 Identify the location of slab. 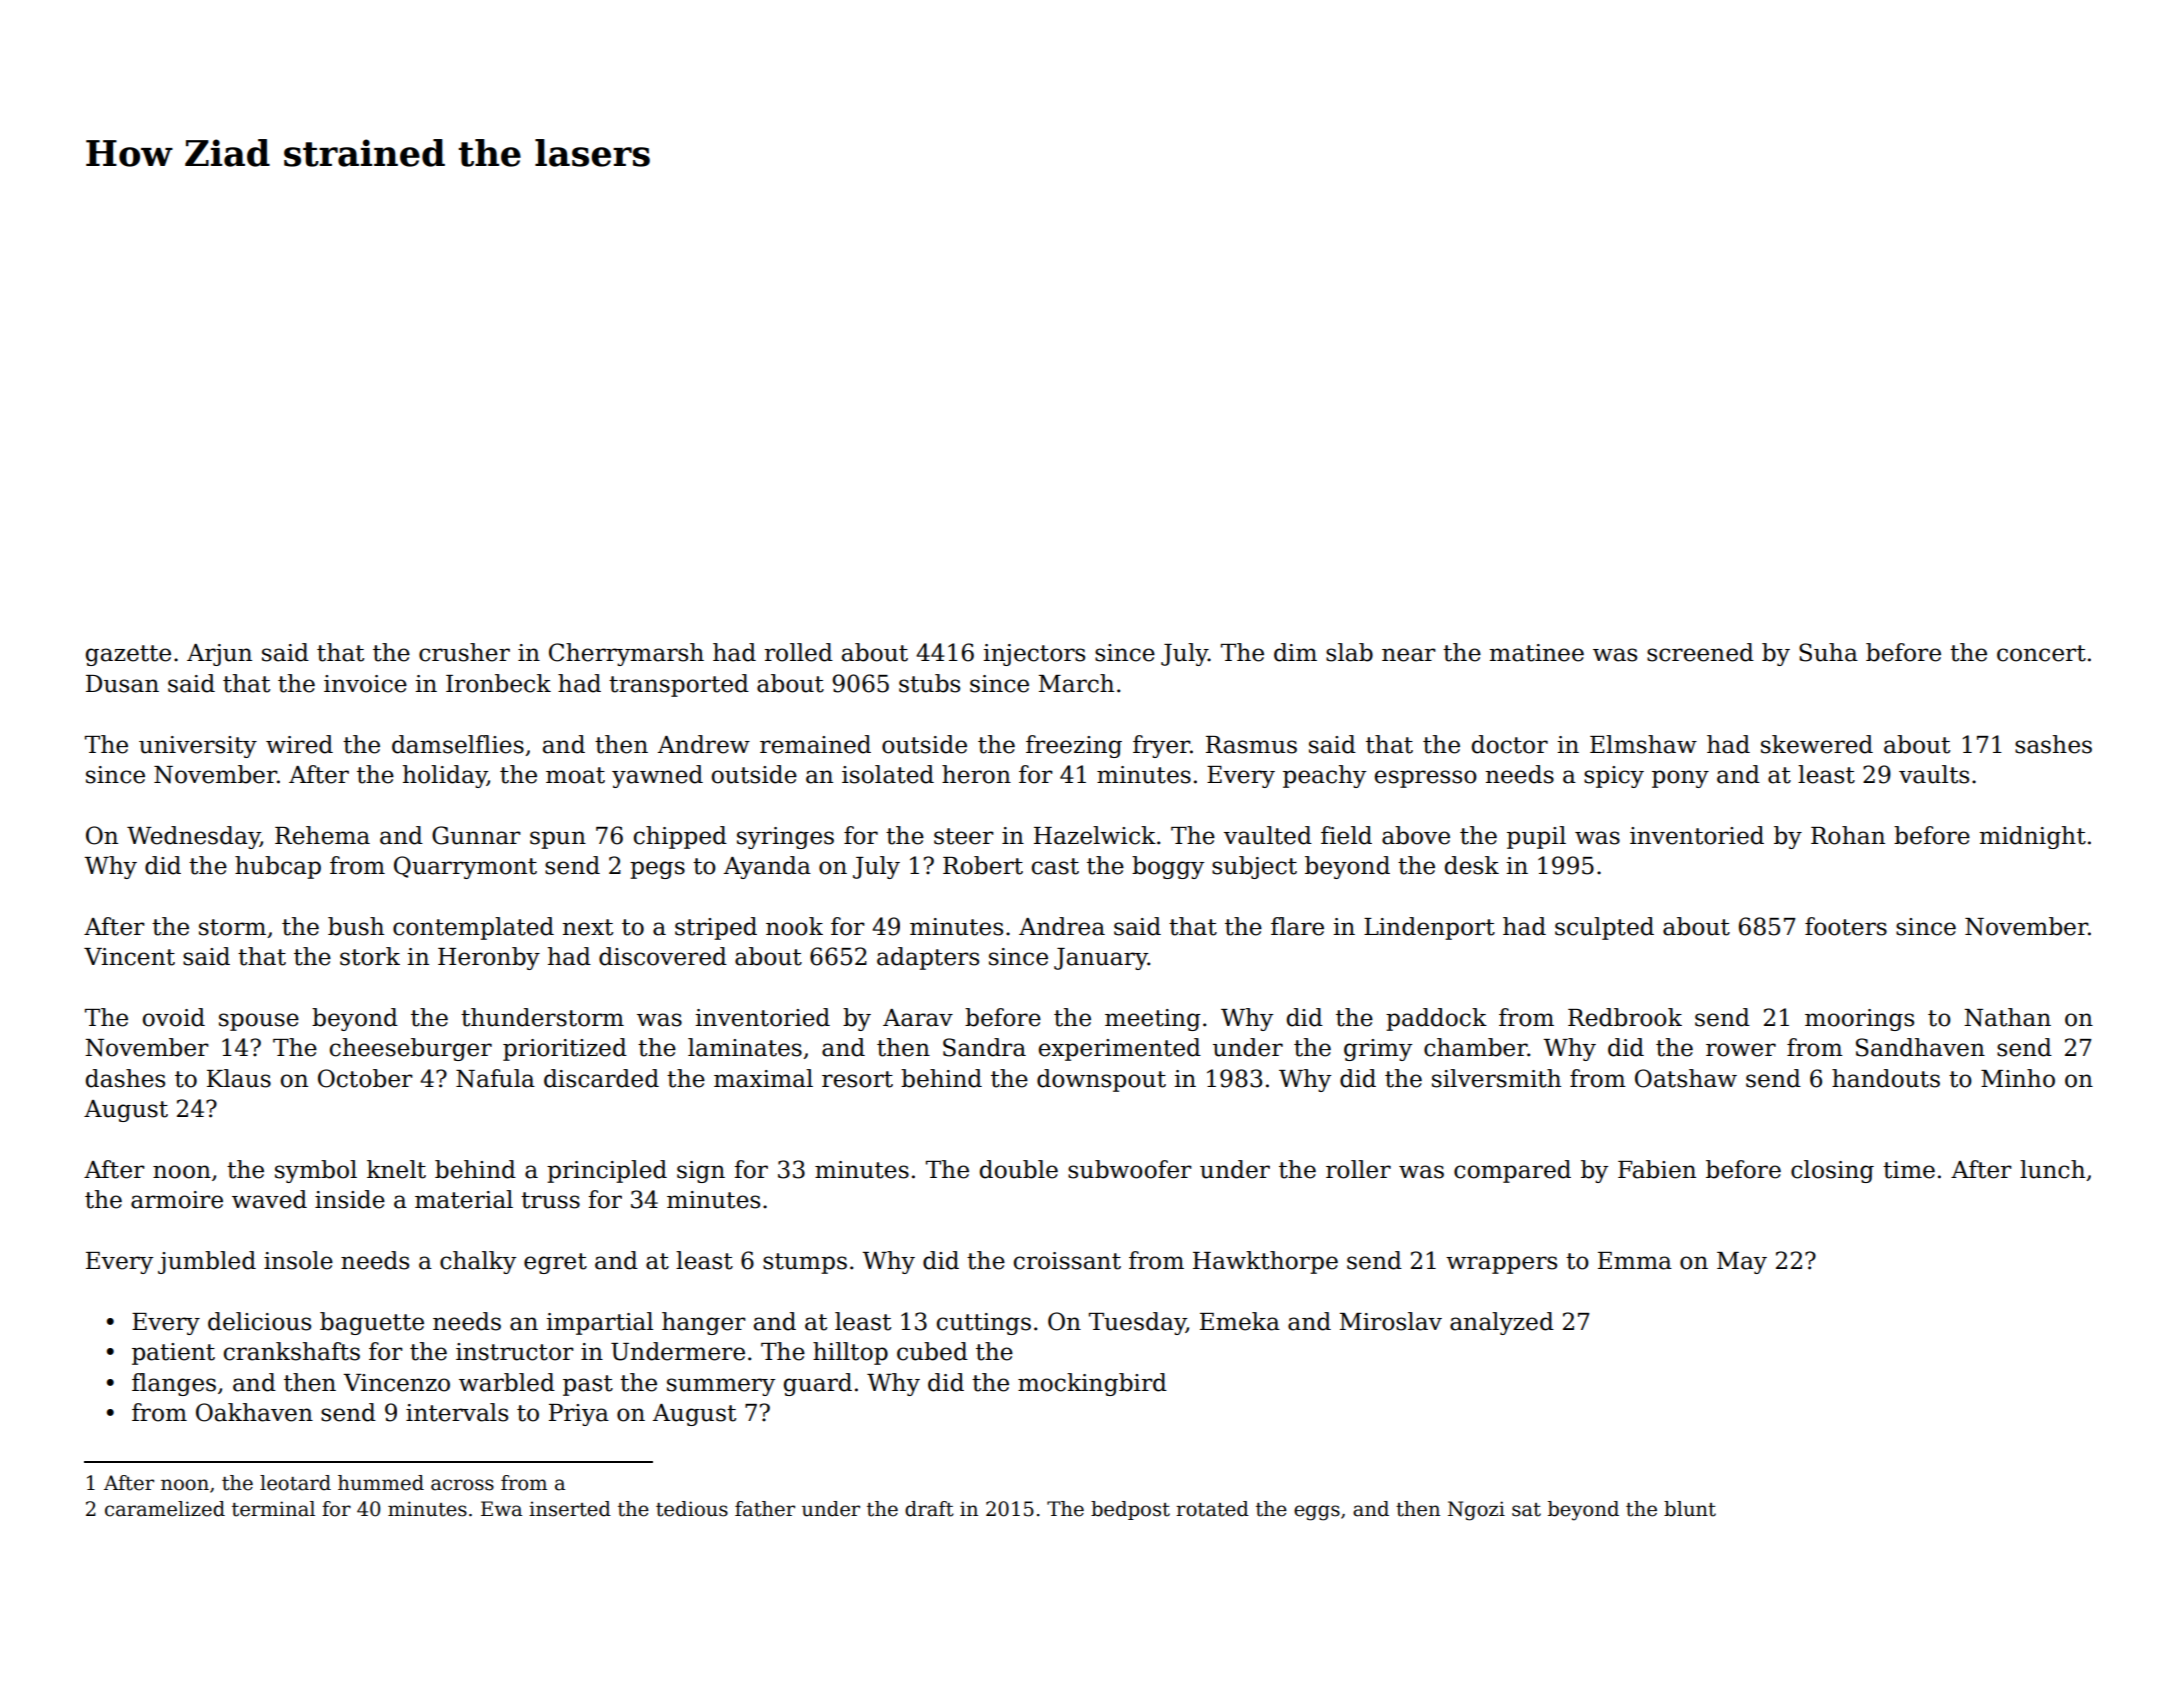
(1349, 652).
